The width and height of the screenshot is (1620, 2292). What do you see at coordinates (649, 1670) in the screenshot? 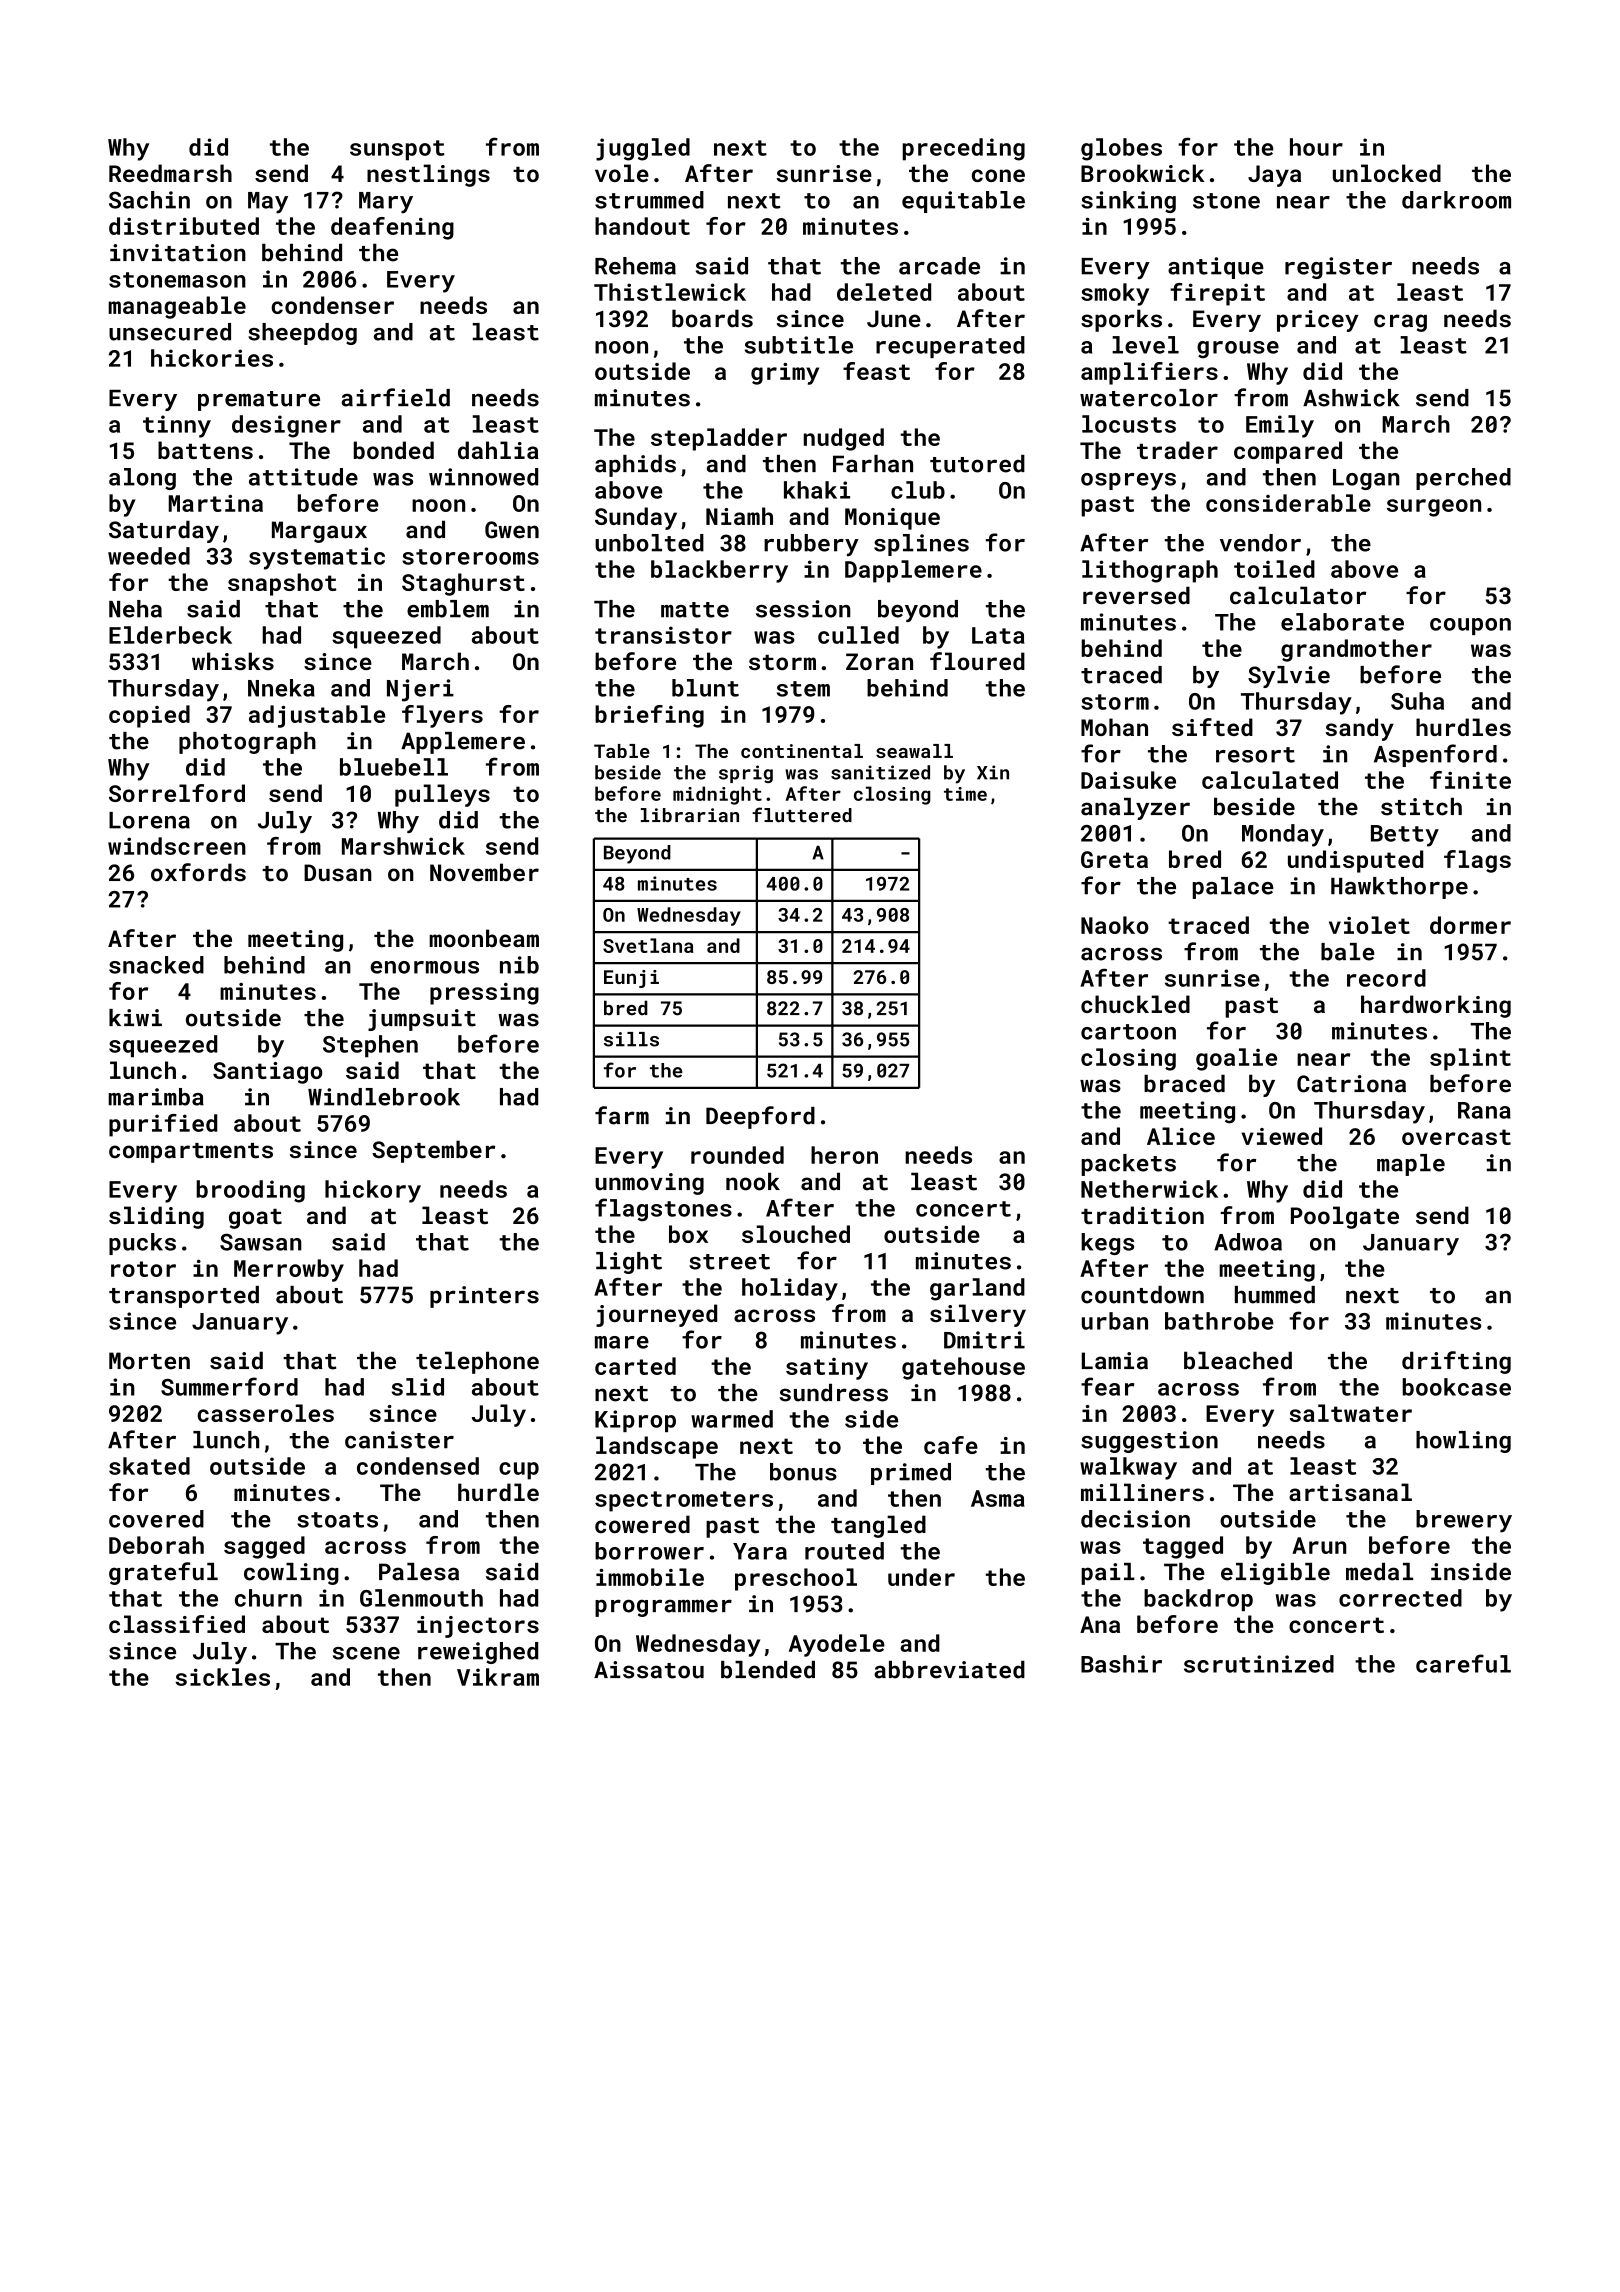
I see `Aissatou` at bounding box center [649, 1670].
